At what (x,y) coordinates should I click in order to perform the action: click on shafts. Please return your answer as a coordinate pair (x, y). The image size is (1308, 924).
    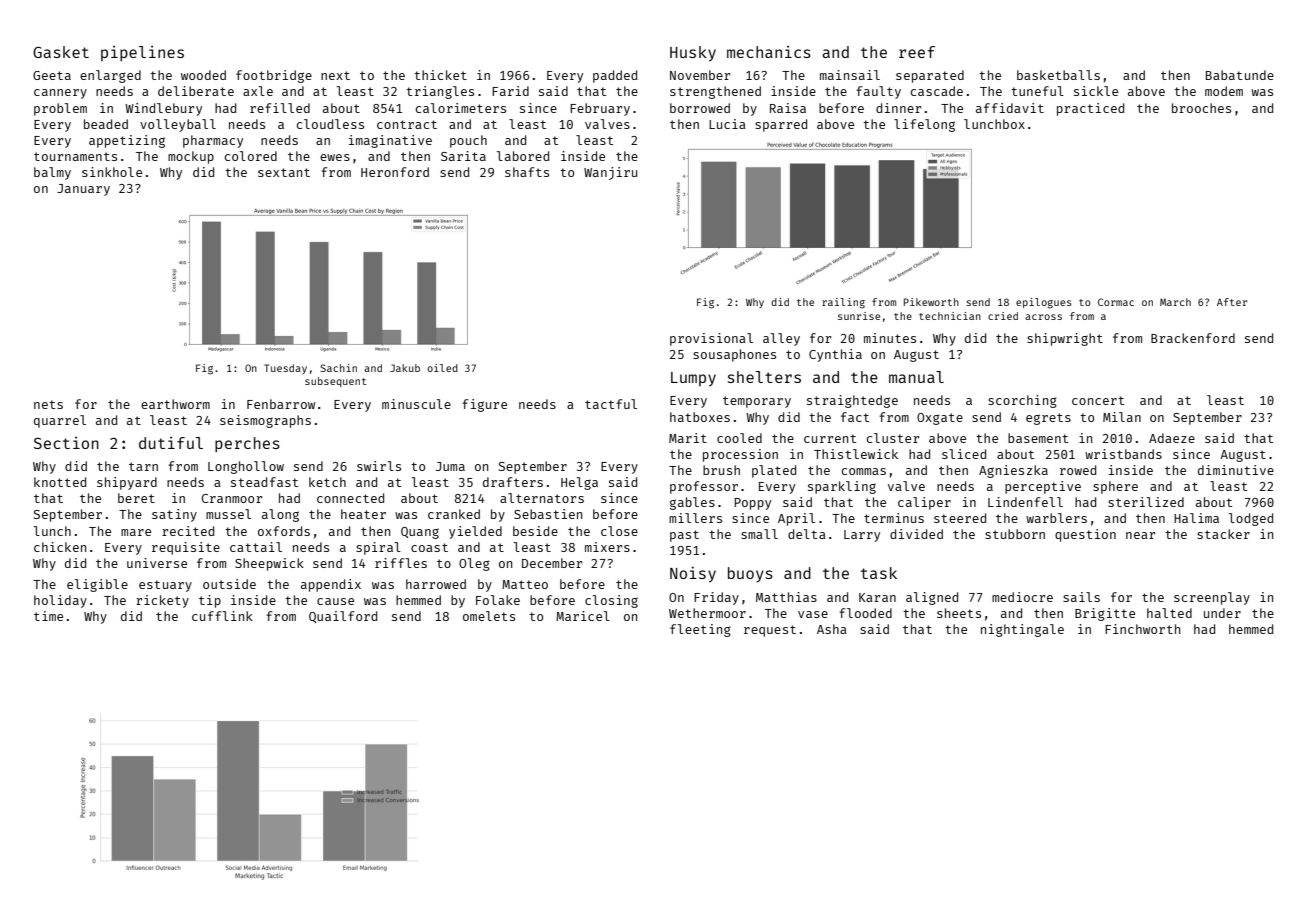
    Looking at the image, I should click on (527, 172).
